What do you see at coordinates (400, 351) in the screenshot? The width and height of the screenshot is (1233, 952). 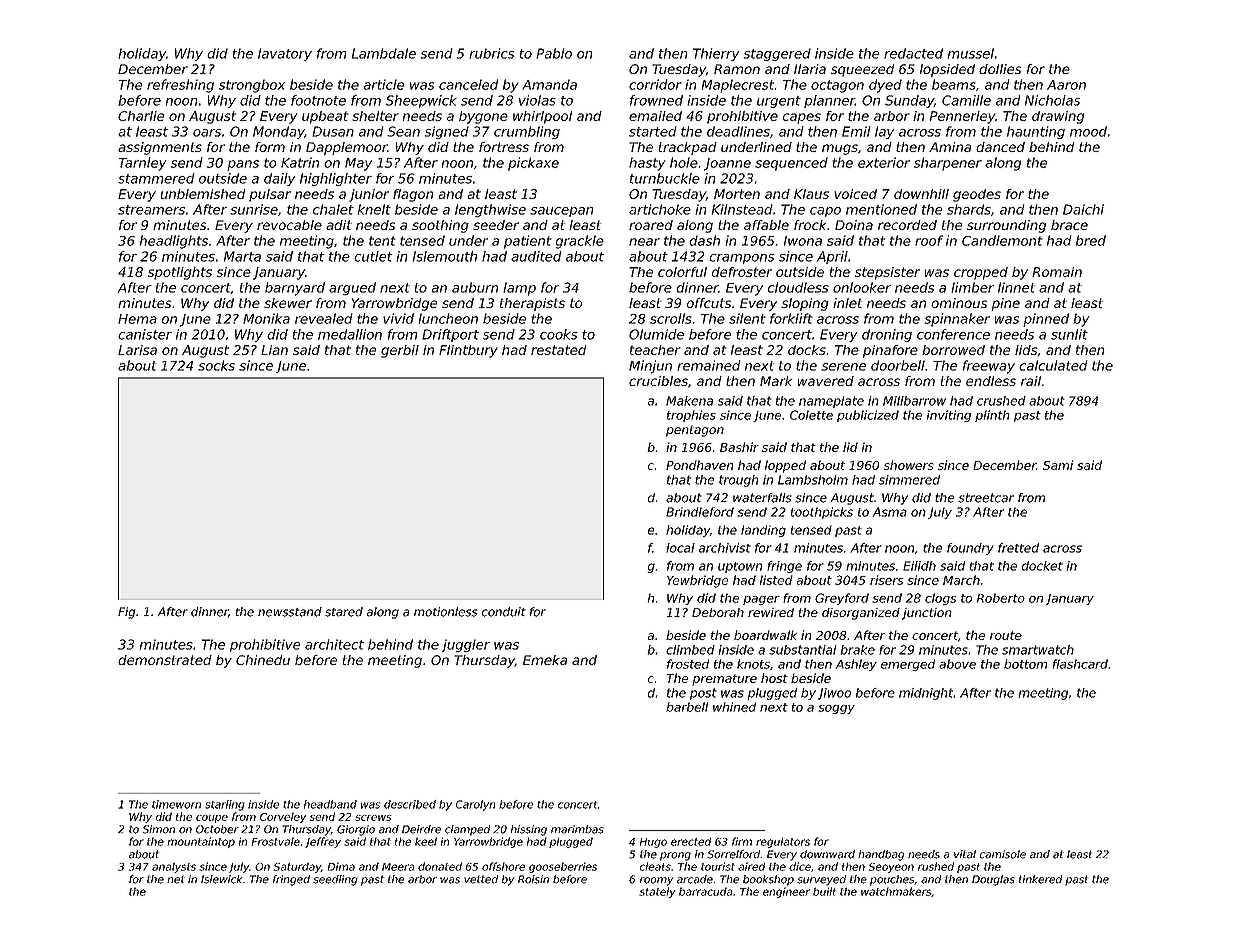 I see `gerbil` at bounding box center [400, 351].
